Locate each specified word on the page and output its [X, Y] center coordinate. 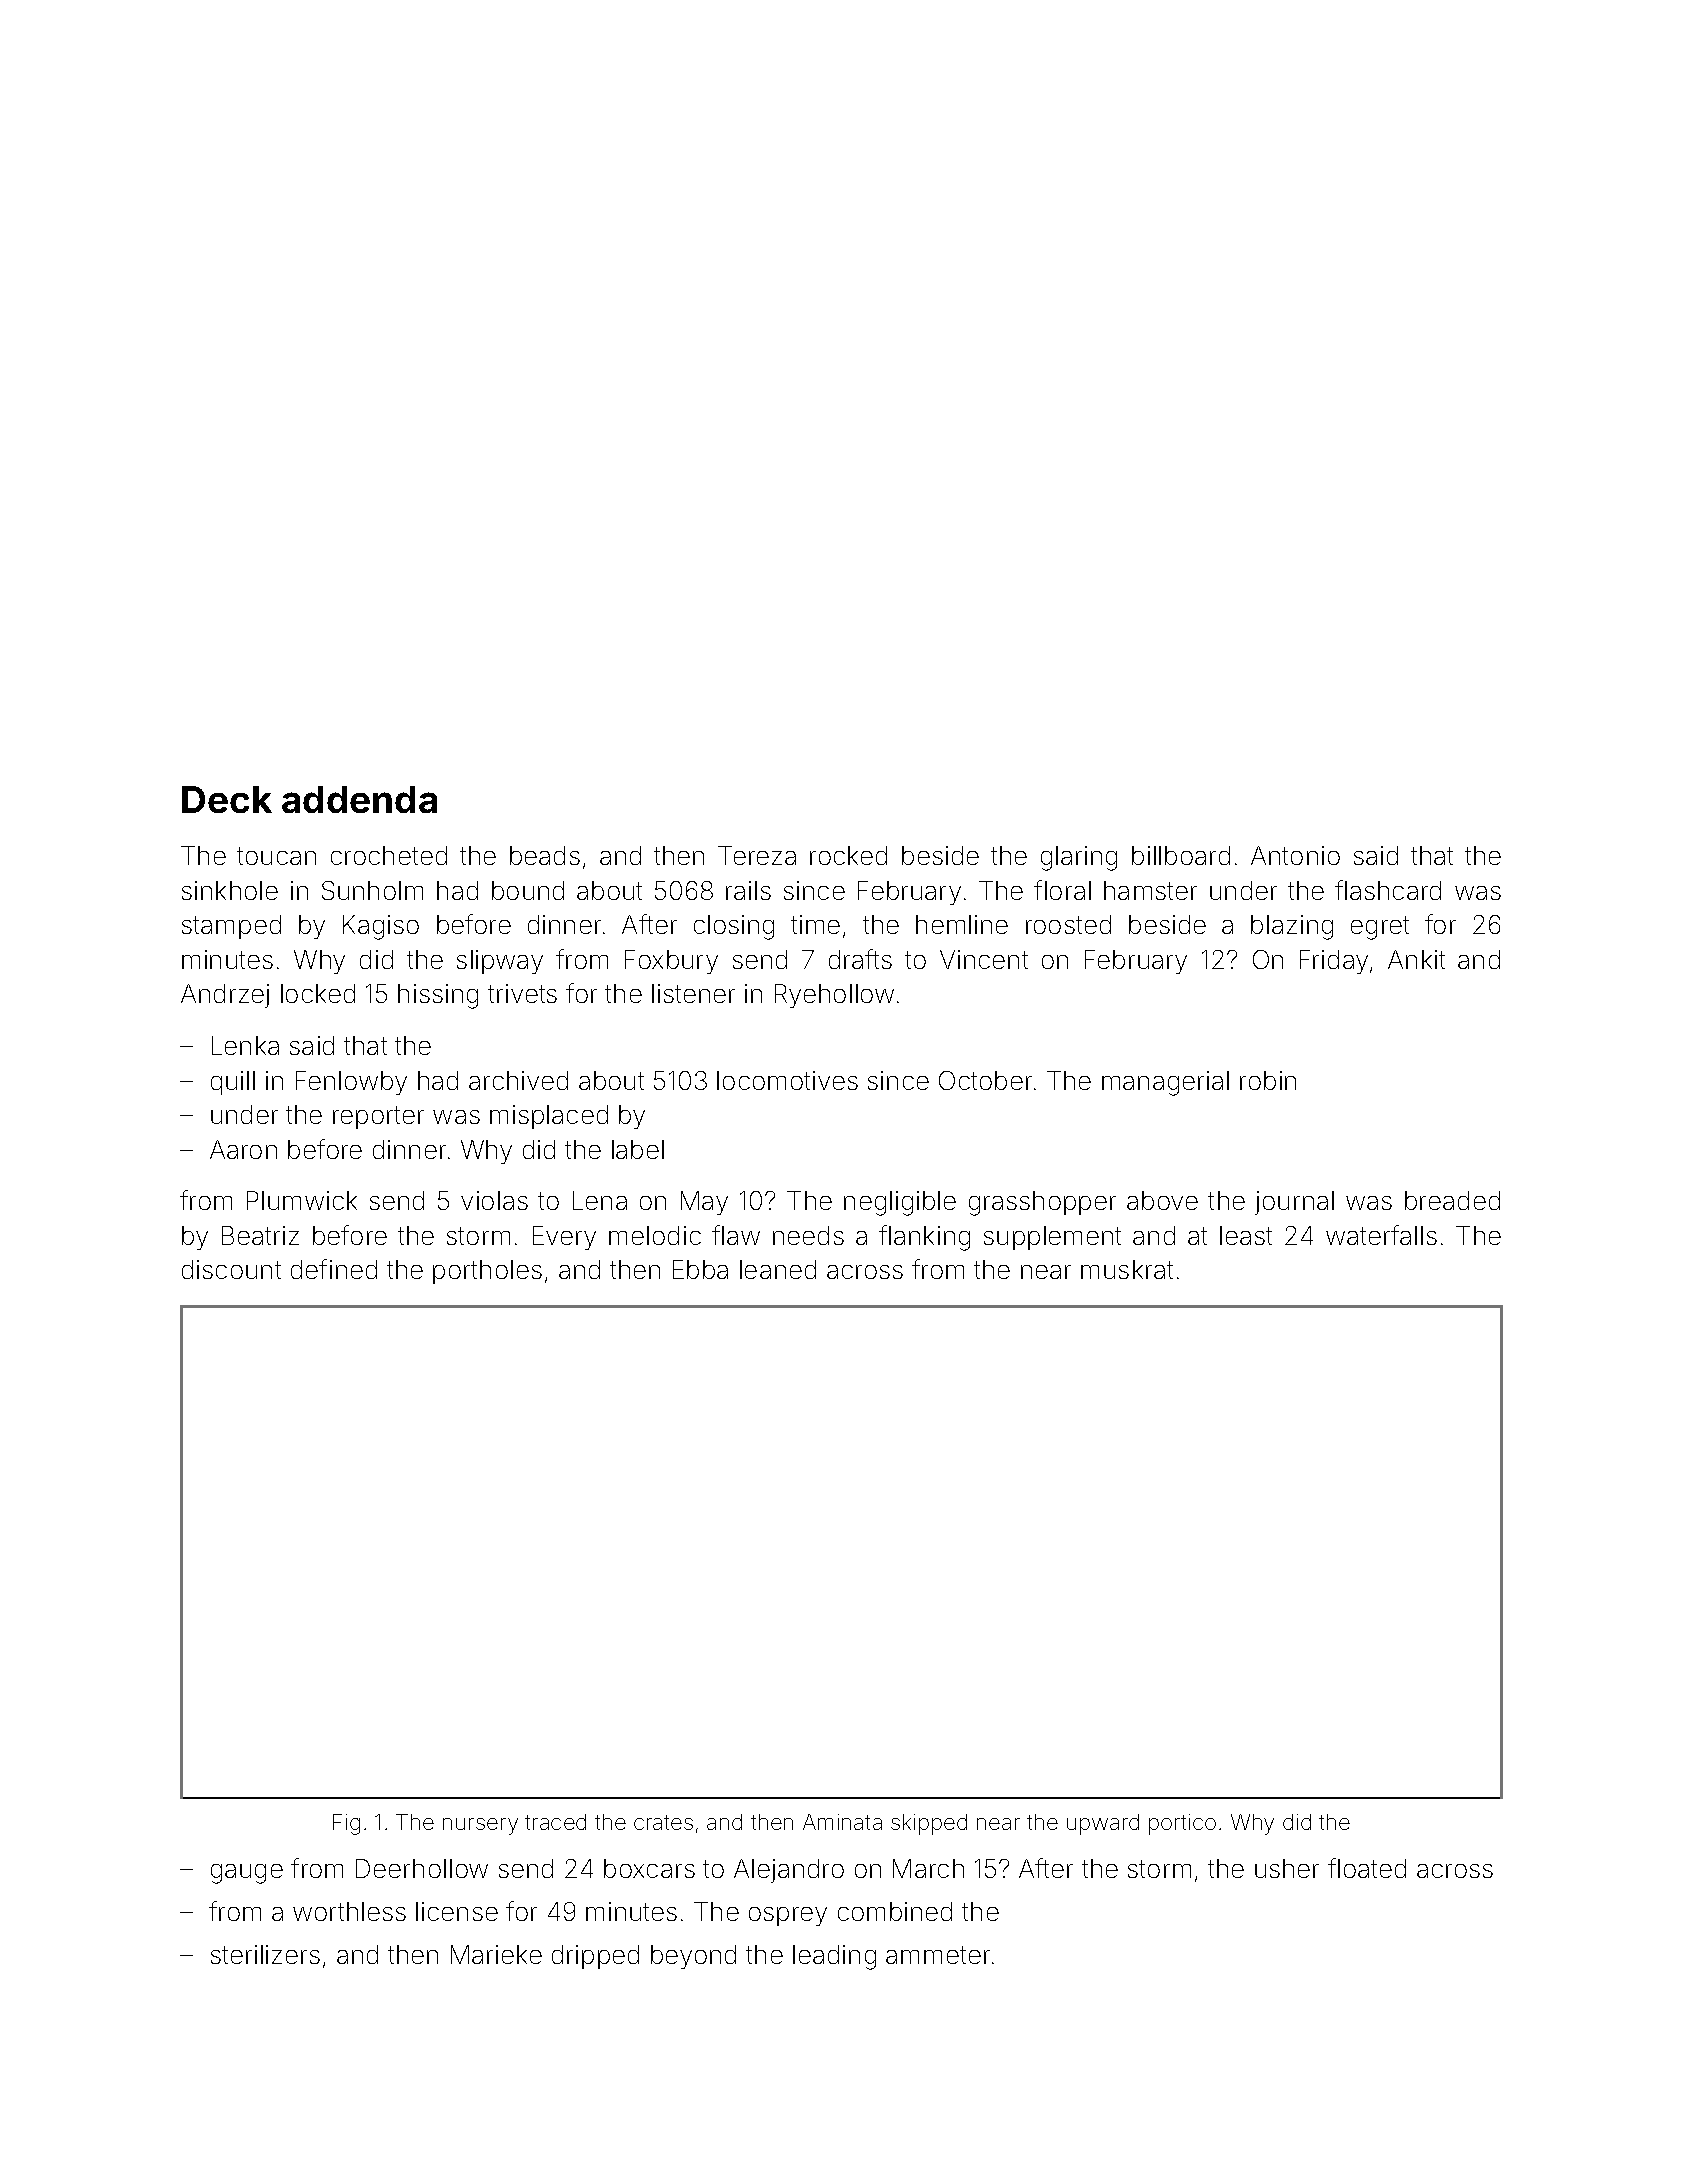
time [815, 924]
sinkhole [230, 890]
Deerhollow [422, 1868]
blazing [1292, 927]
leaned [778, 1269]
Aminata [842, 1822]
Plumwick [302, 1200]
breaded [1452, 1200]
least [1246, 1235]
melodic [655, 1235]
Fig [346, 1824]
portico [1182, 1824]
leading [834, 1957]
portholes [487, 1272]
